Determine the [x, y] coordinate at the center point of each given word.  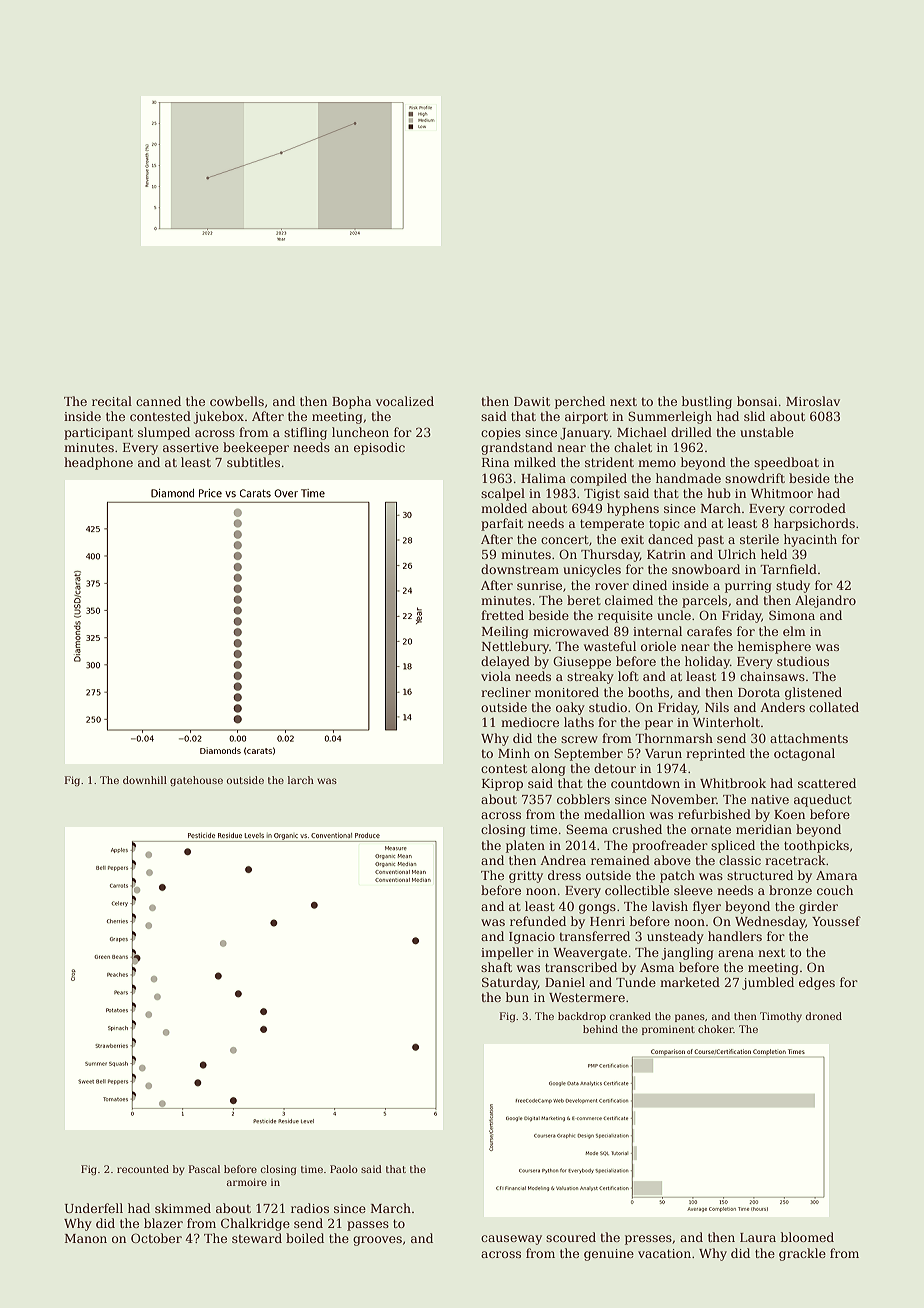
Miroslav [813, 401]
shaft [496, 967]
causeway [511, 1240]
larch [301, 780]
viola [496, 676]
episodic [379, 448]
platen [525, 846]
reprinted [715, 754]
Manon [86, 1238]
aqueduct [823, 800]
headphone [98, 463]
